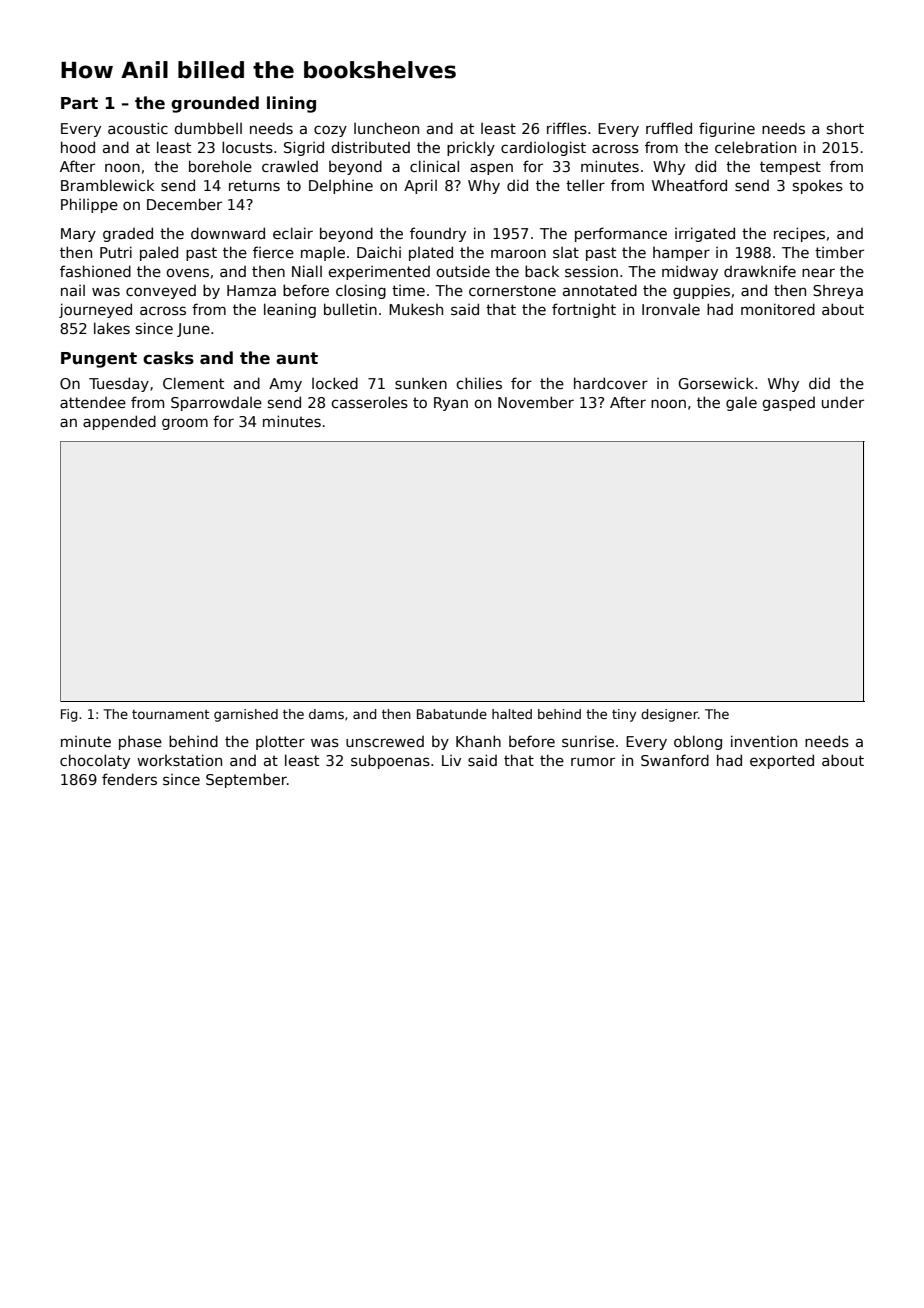 The height and width of the screenshot is (1308, 924). I want to click on tournament, so click(171, 714).
